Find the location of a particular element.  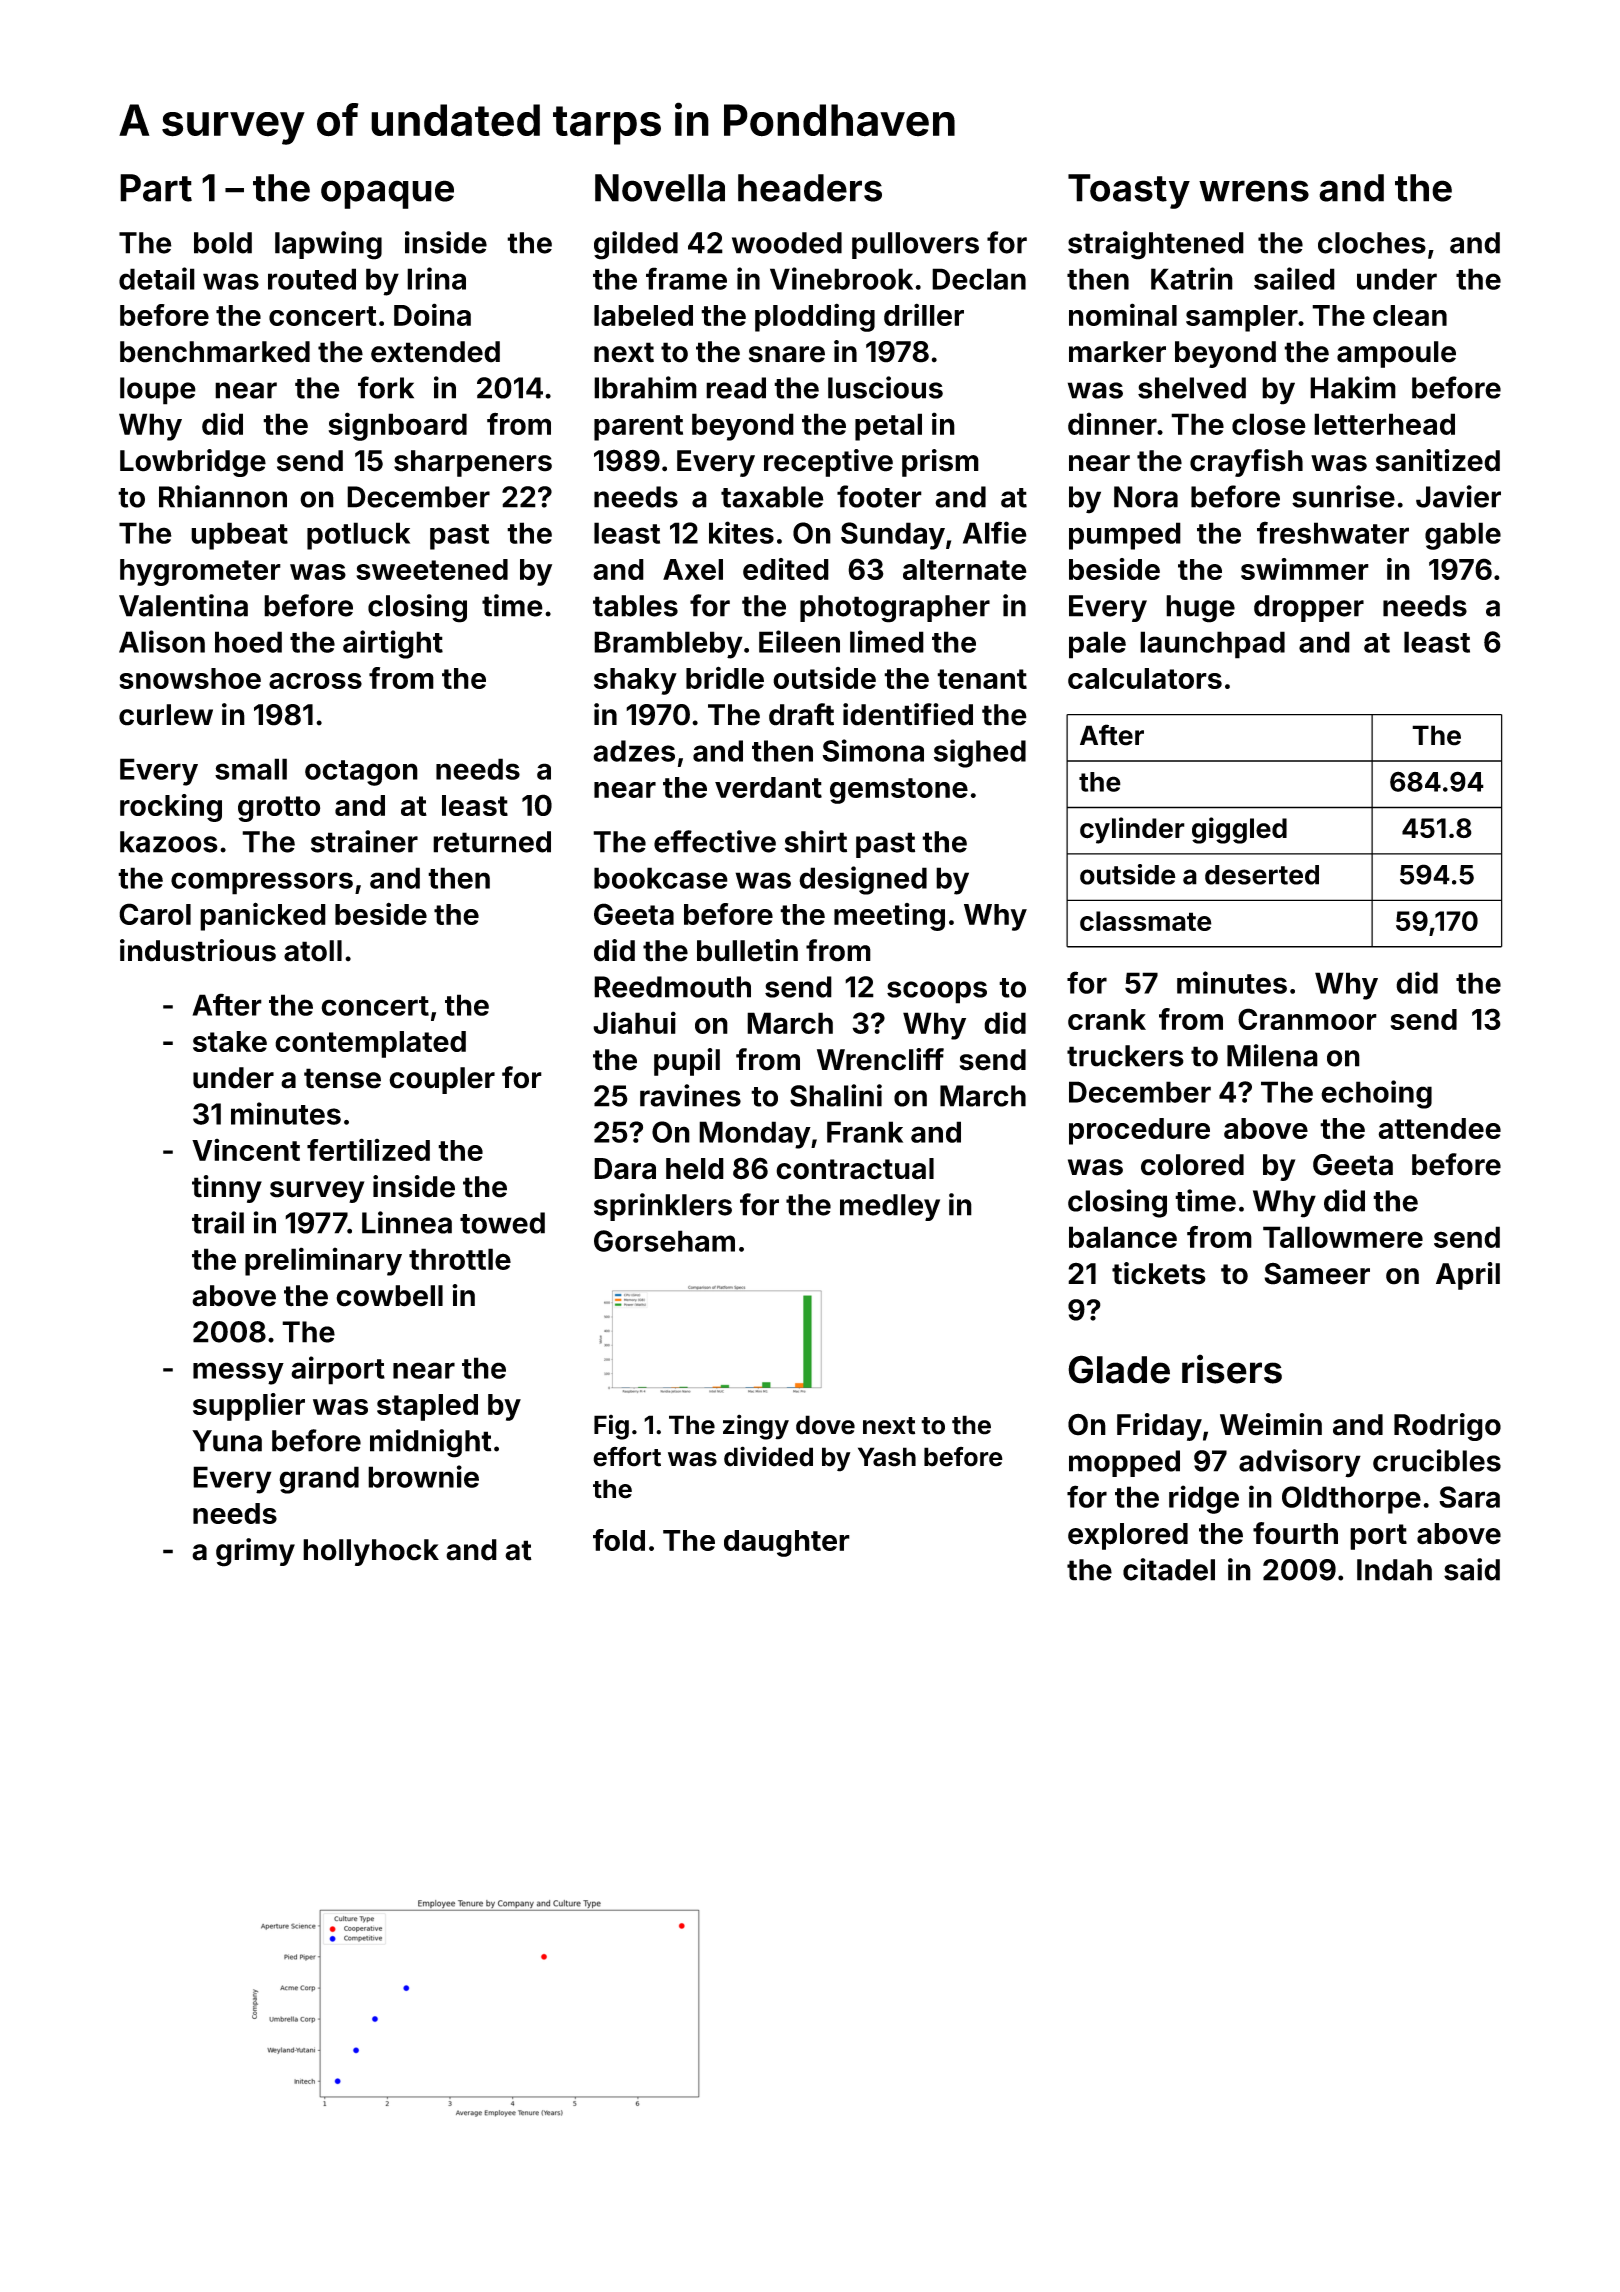

cylinder is located at coordinates (1132, 830).
